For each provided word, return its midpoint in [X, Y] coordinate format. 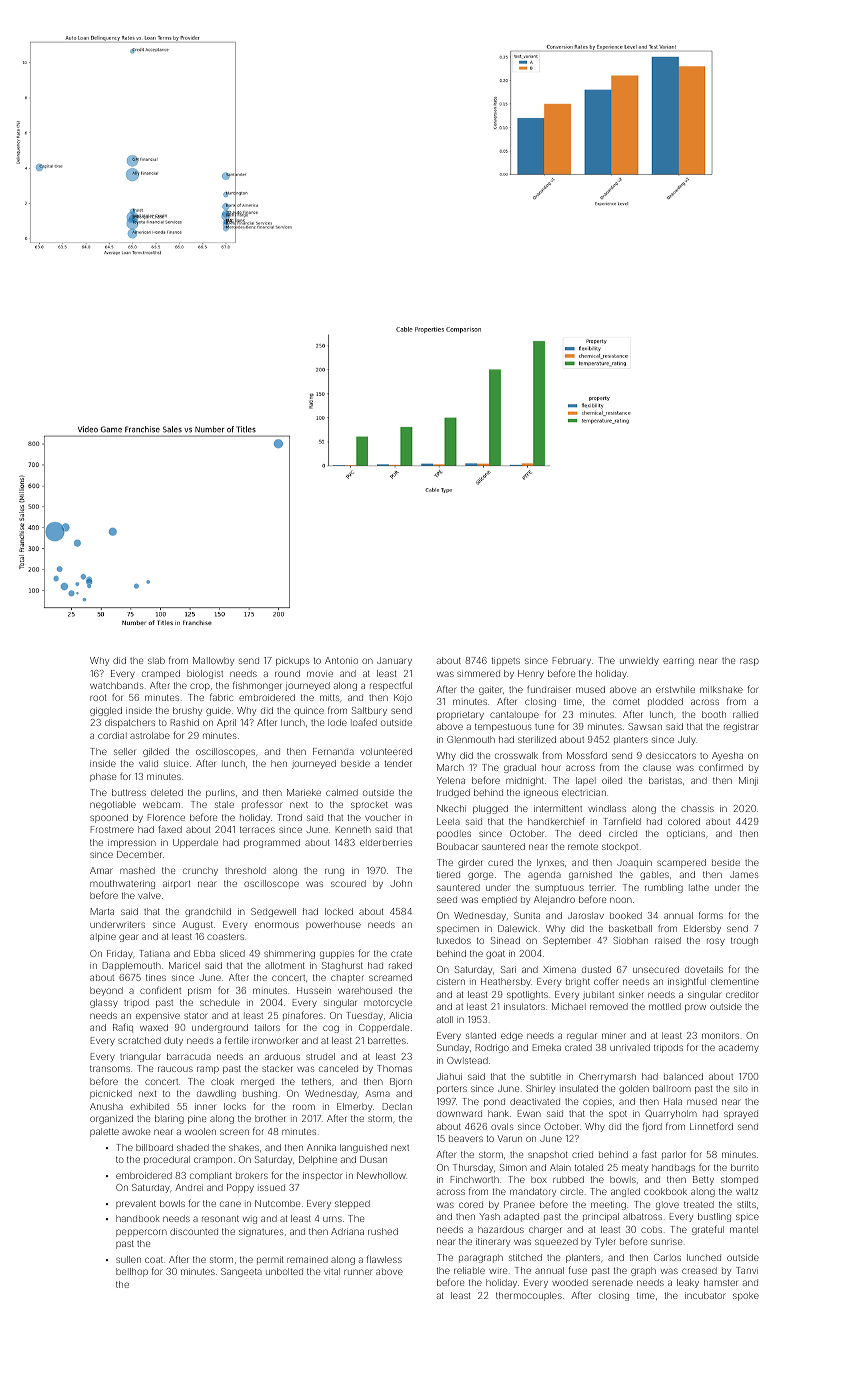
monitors [720, 1035]
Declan [397, 1106]
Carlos [667, 1257]
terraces [257, 829]
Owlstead [467, 1060]
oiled [612, 780]
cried [582, 1154]
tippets [506, 661]
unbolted [284, 1271]
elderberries [386, 842]
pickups [293, 661]
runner [358, 1272]
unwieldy [639, 661]
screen [234, 1132]
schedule [220, 1002]
